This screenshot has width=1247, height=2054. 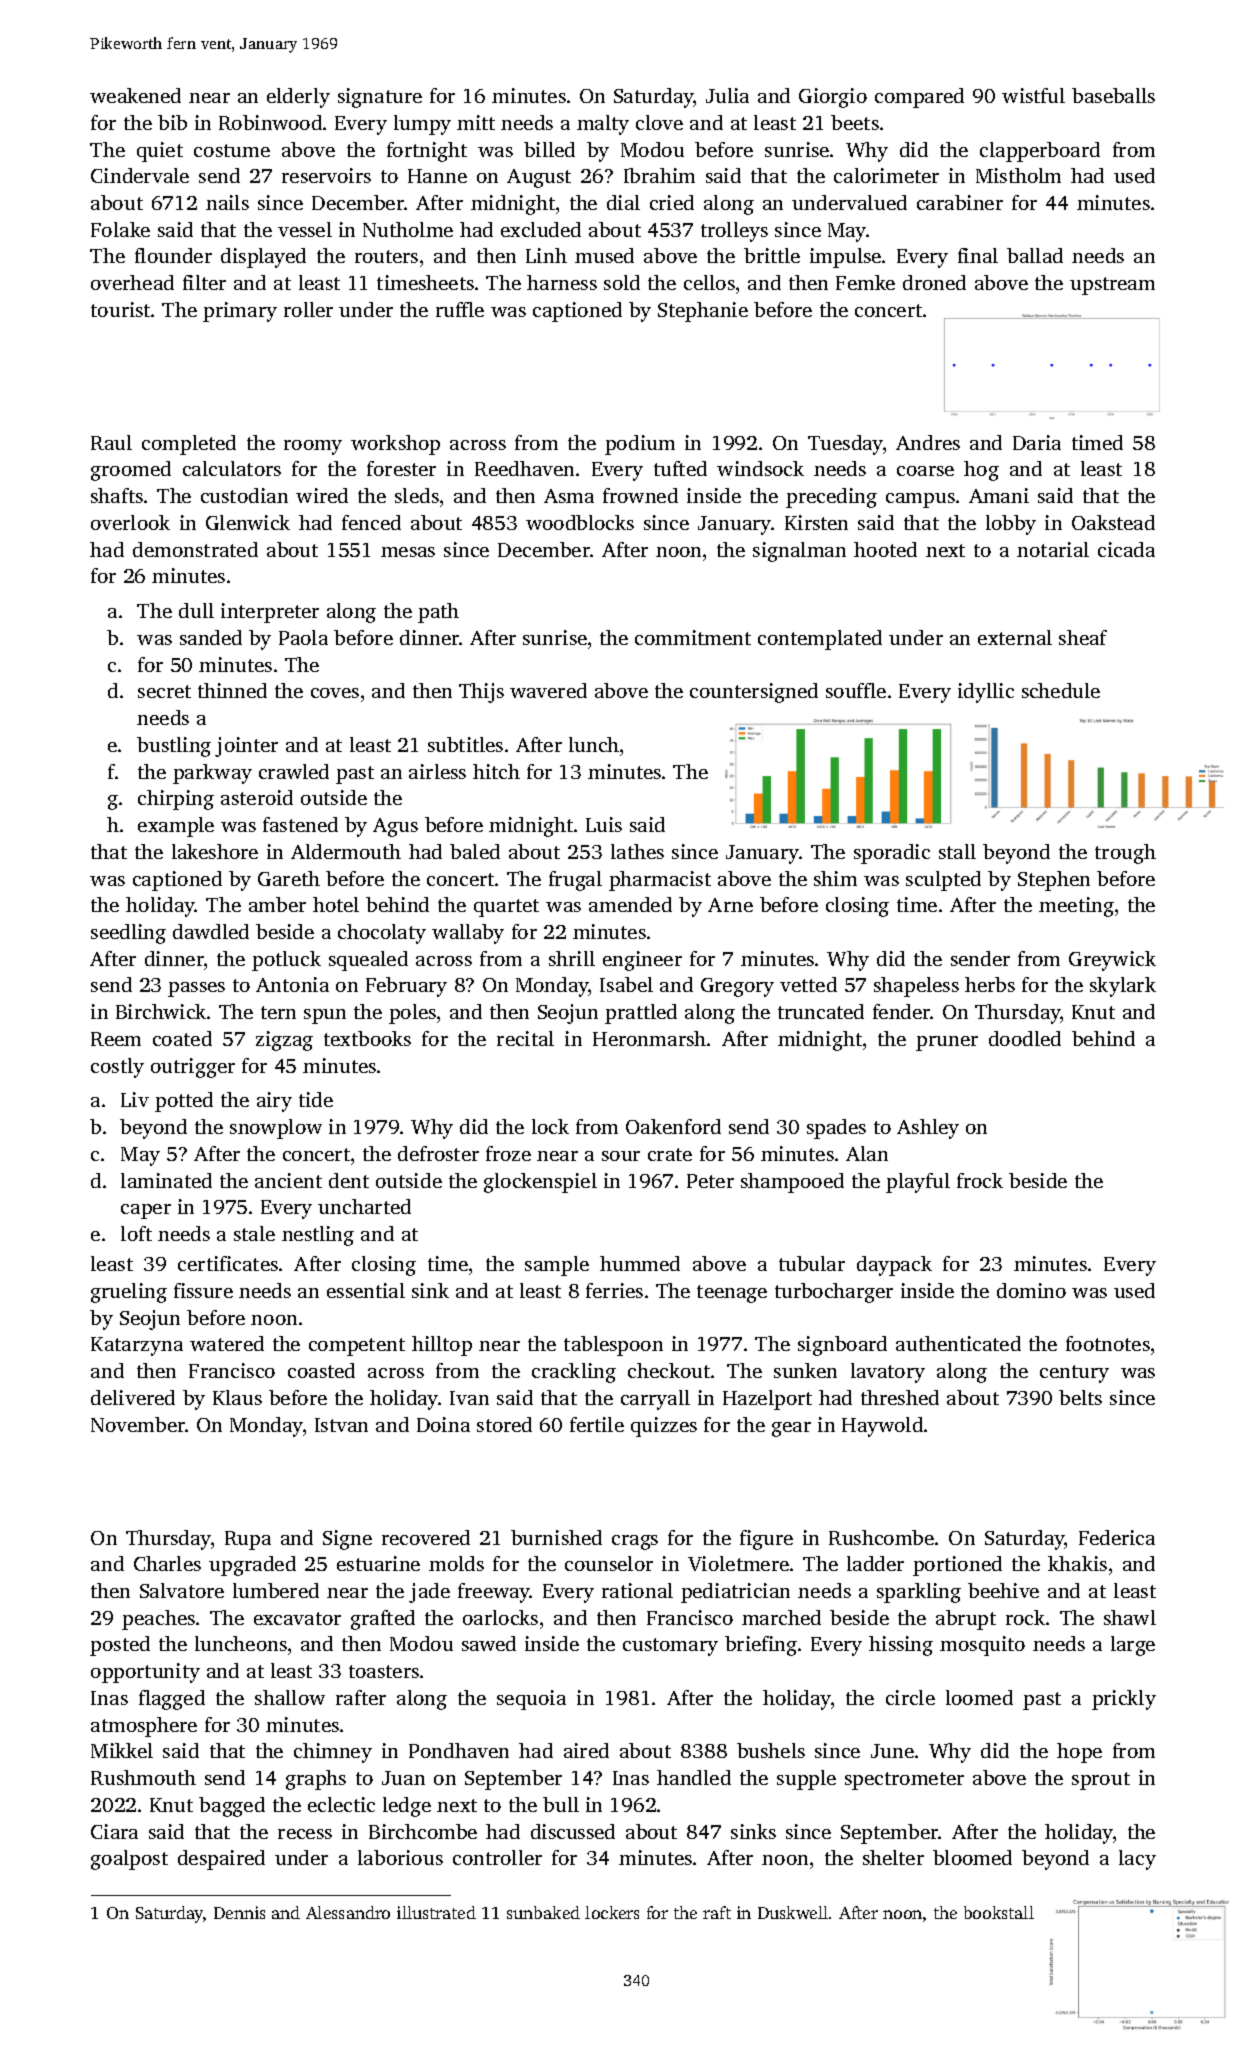 I want to click on Julia, so click(x=727, y=95).
